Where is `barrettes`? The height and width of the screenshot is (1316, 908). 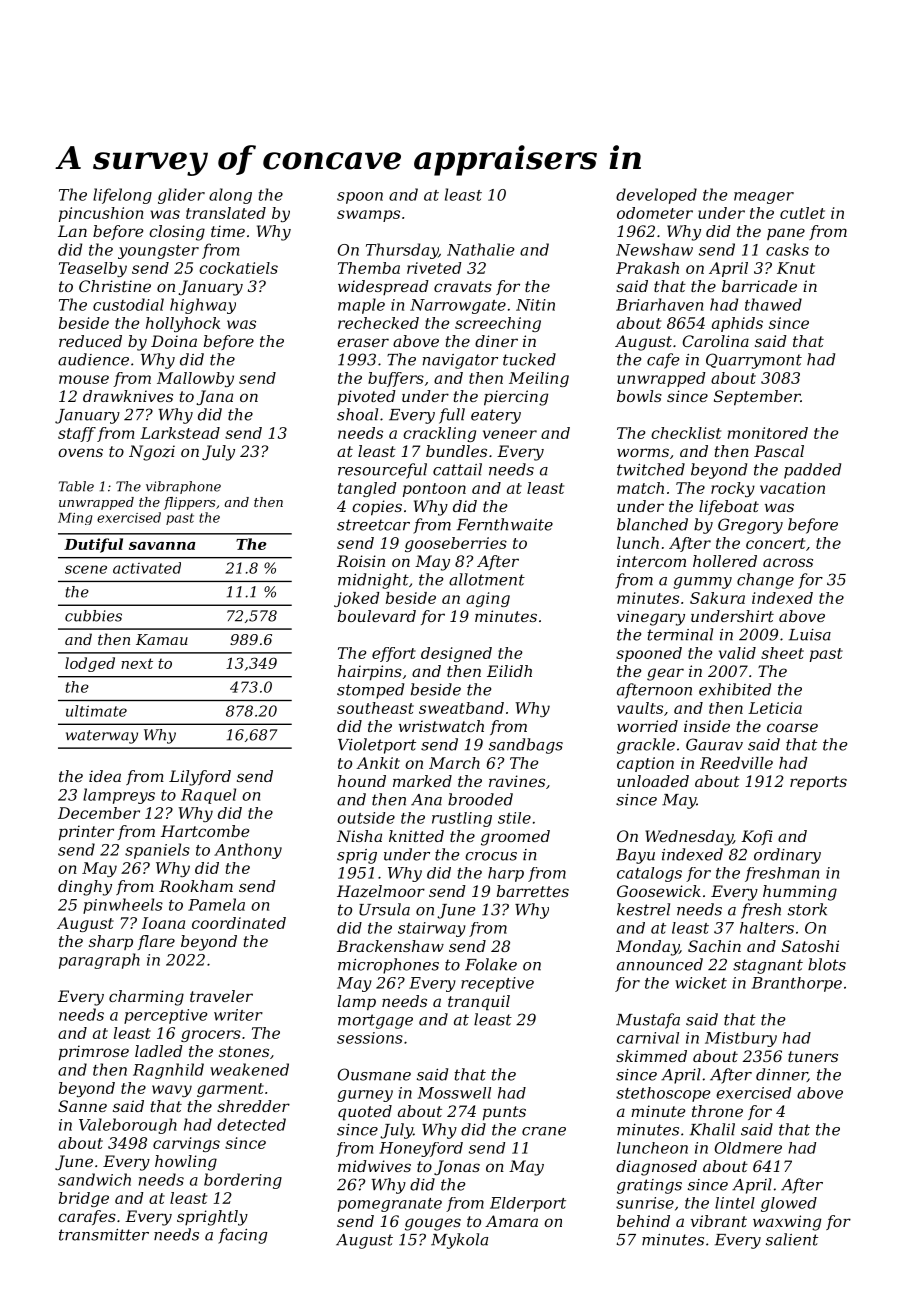
barrettes is located at coordinates (533, 891).
